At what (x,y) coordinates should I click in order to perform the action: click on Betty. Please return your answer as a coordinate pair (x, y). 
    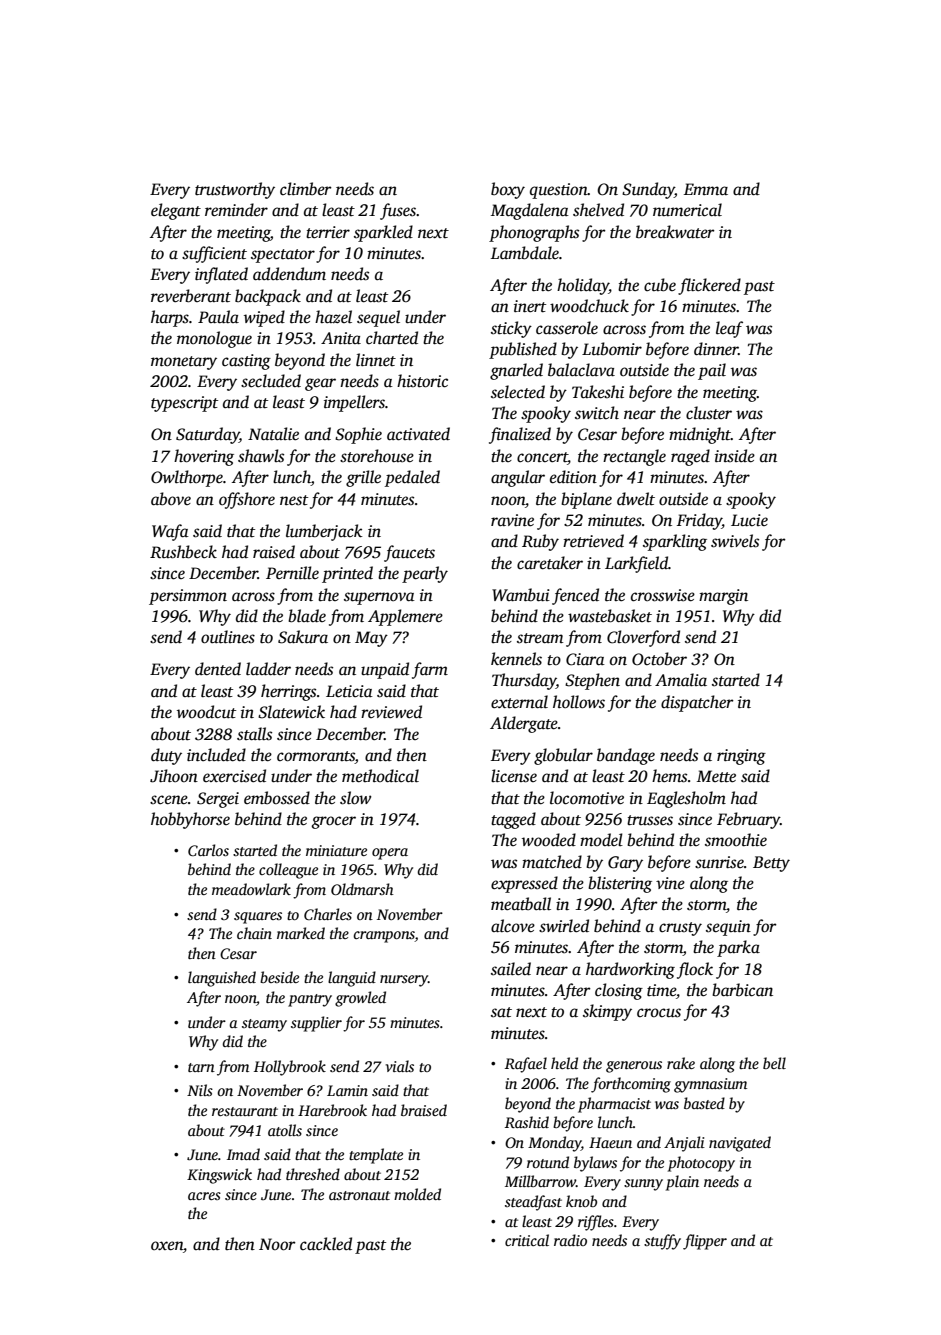
    Looking at the image, I should click on (771, 864).
